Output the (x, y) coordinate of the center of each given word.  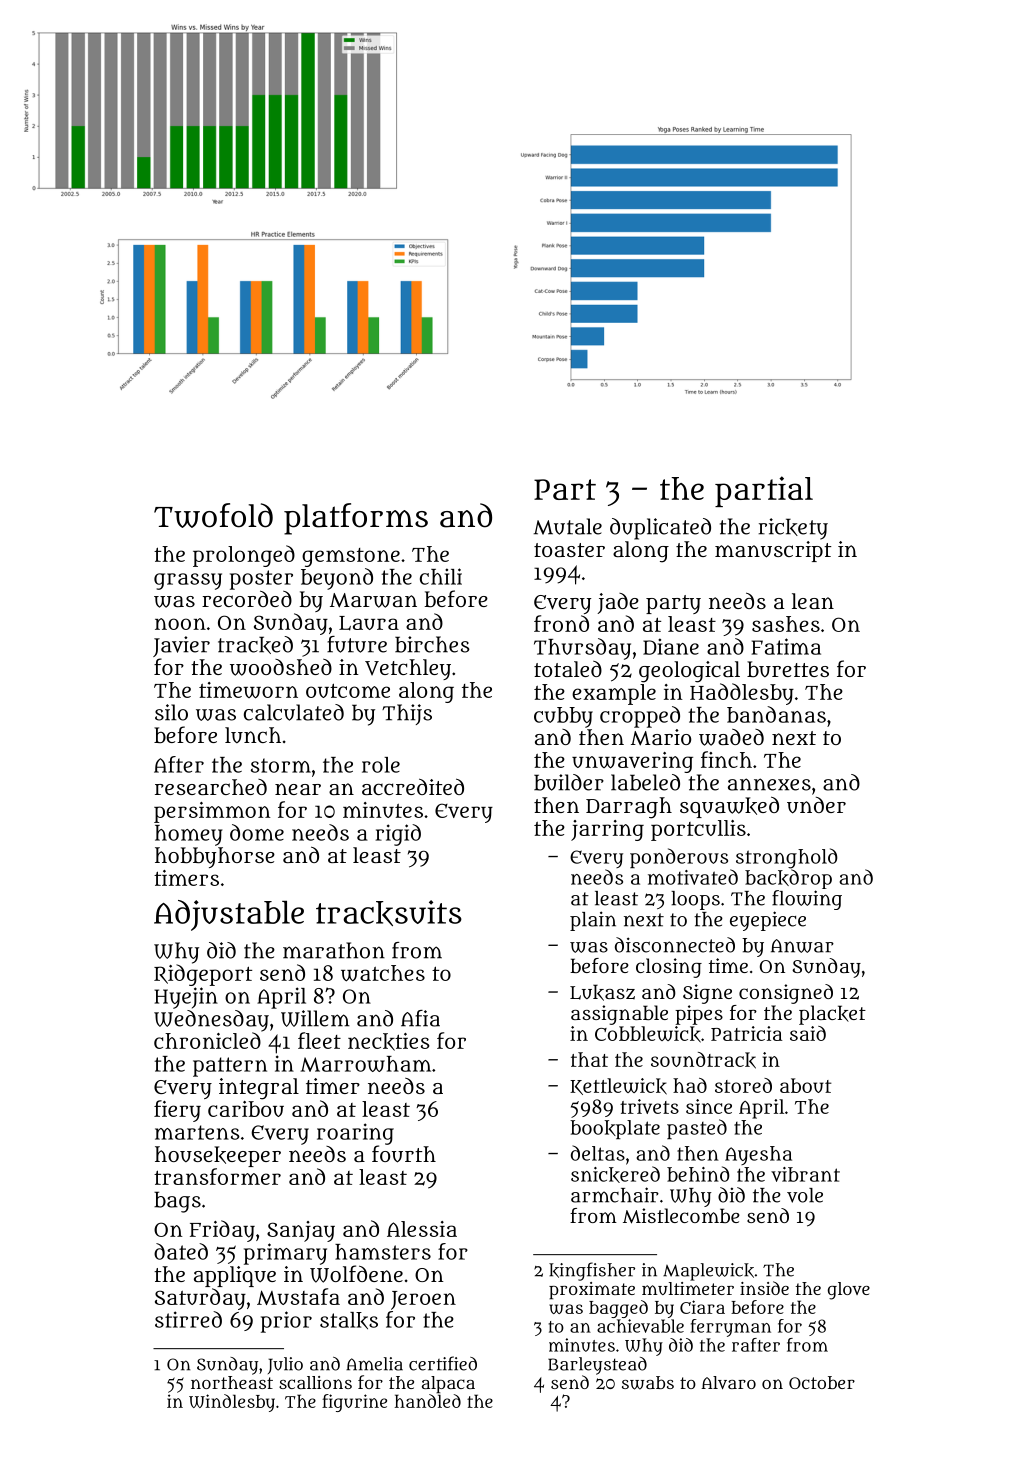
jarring (607, 830)
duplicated (660, 529)
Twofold (213, 515)
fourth (404, 1154)
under (816, 805)
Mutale (567, 526)
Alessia (422, 1229)
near (298, 789)
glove (849, 1291)
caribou (246, 1109)
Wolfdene (356, 1274)
